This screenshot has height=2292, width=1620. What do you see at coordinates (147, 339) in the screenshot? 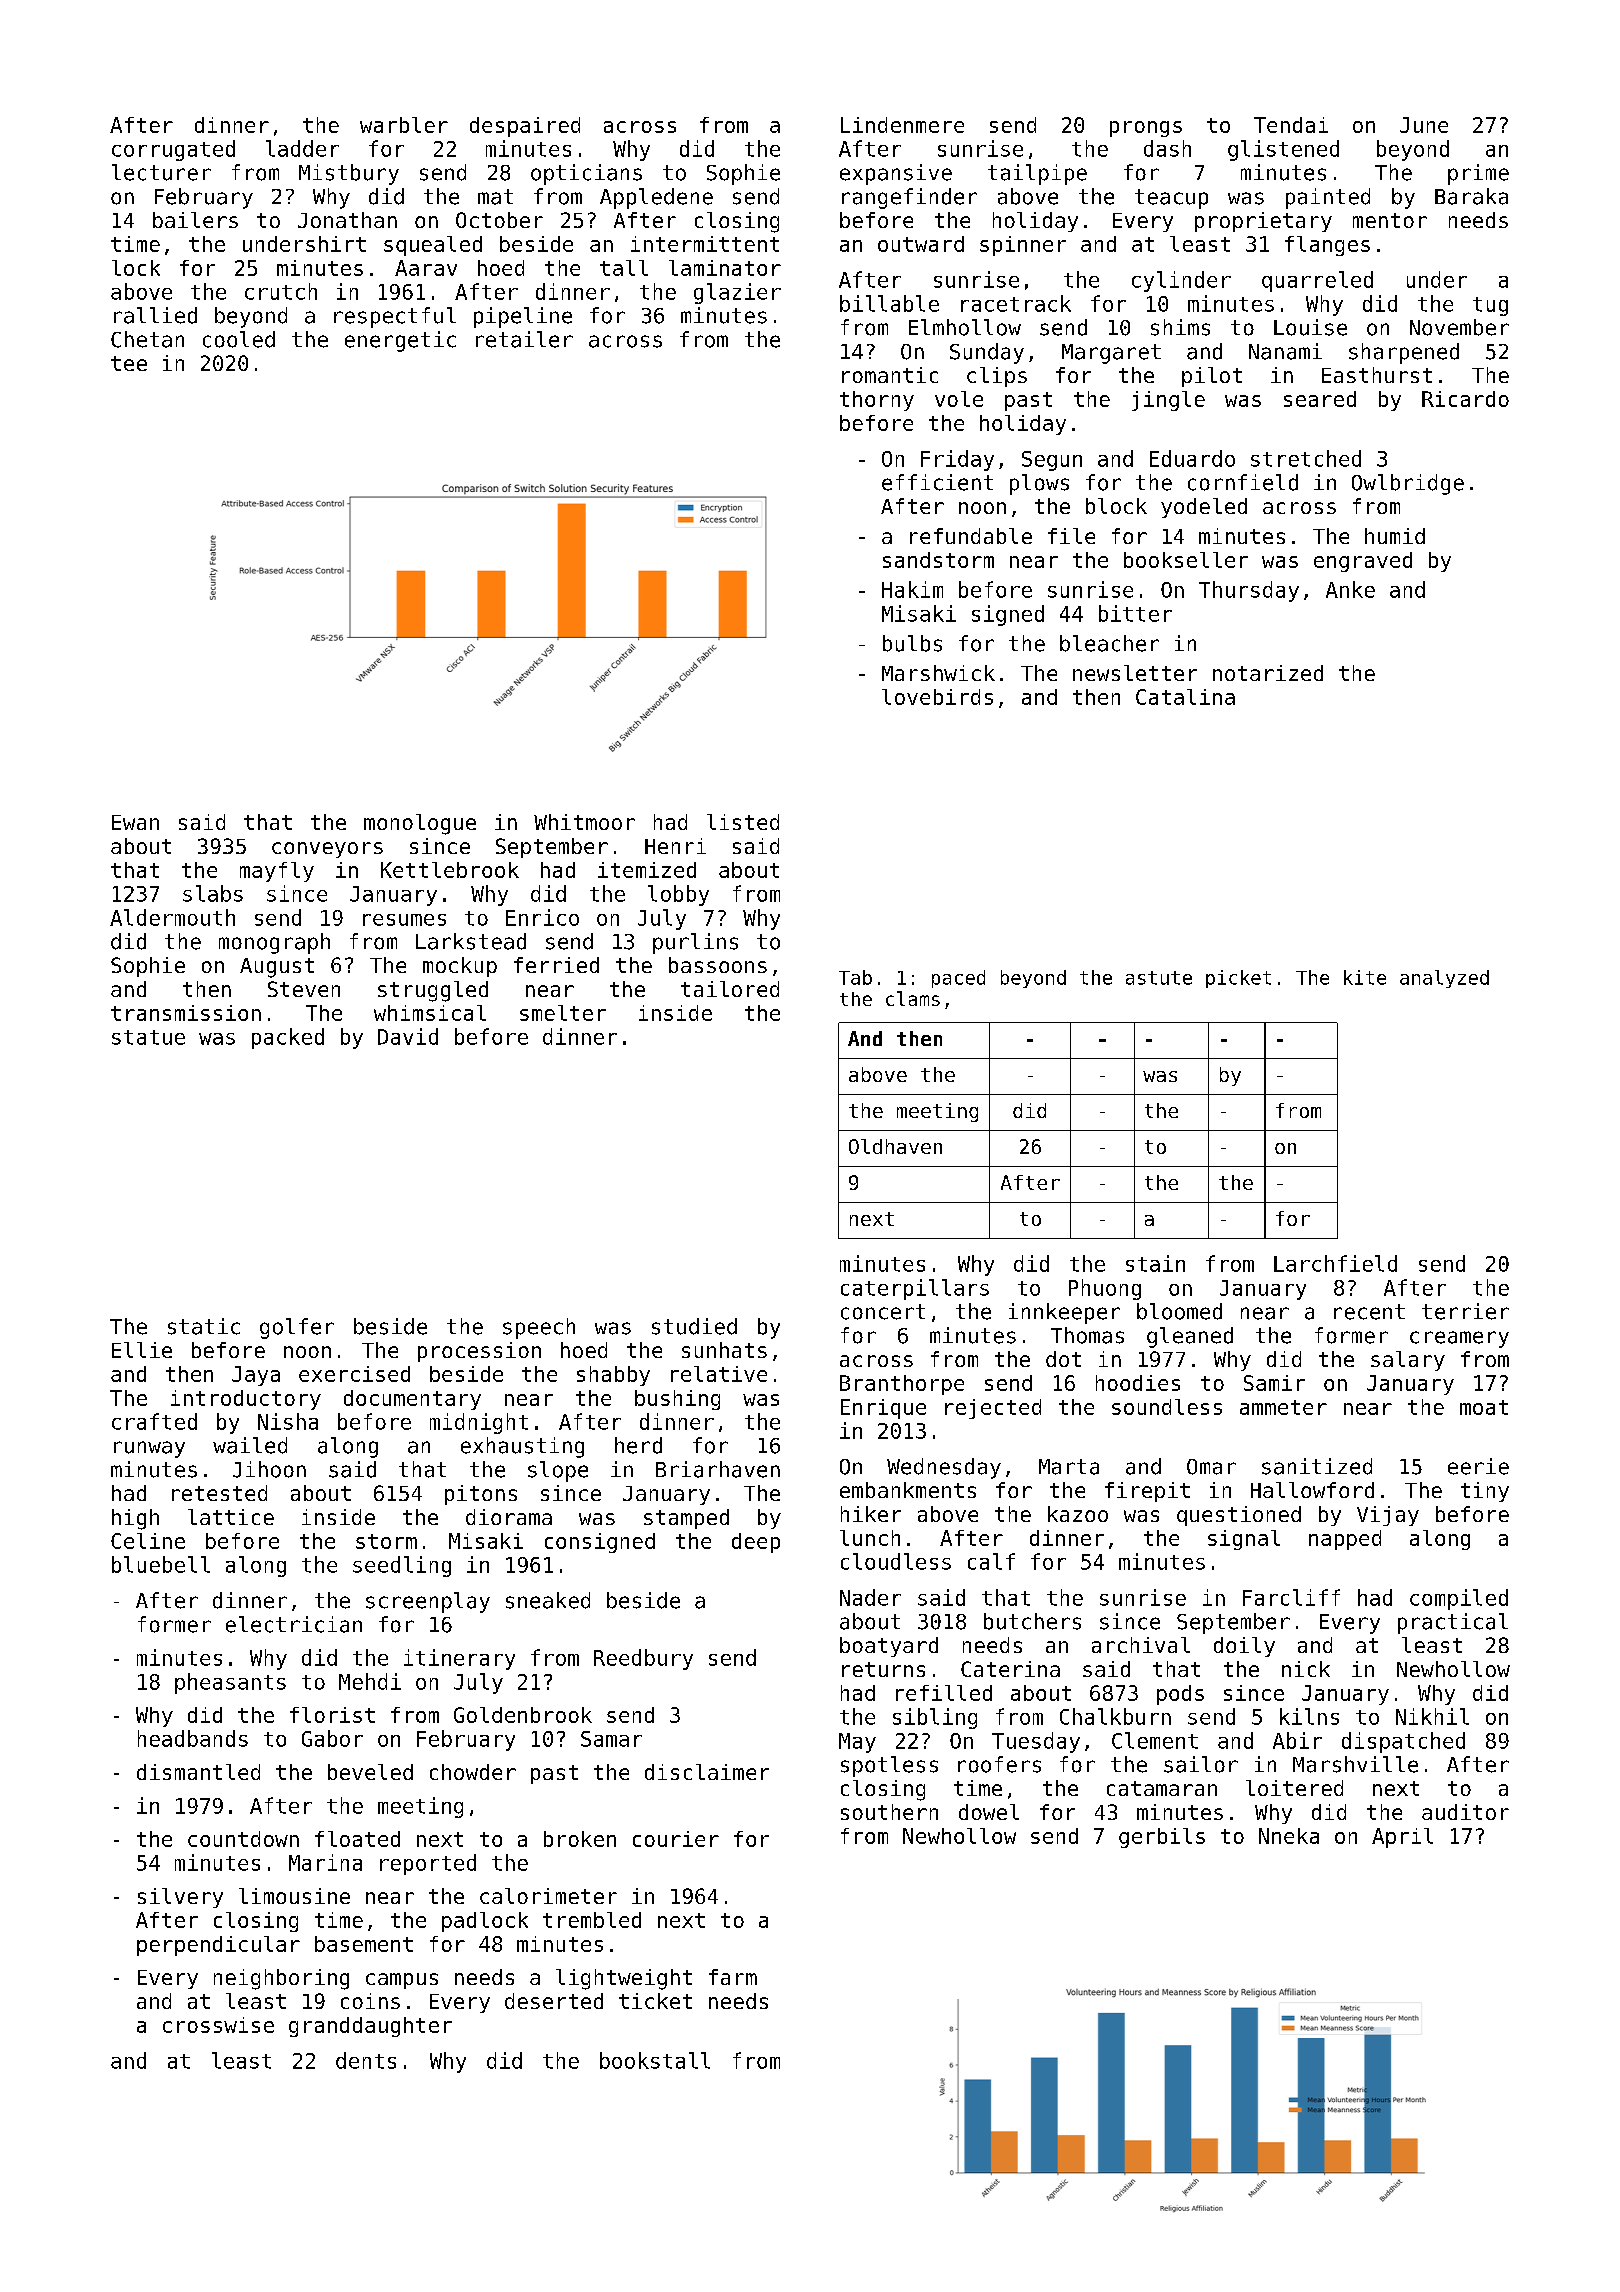
I see `Chetan` at bounding box center [147, 339].
